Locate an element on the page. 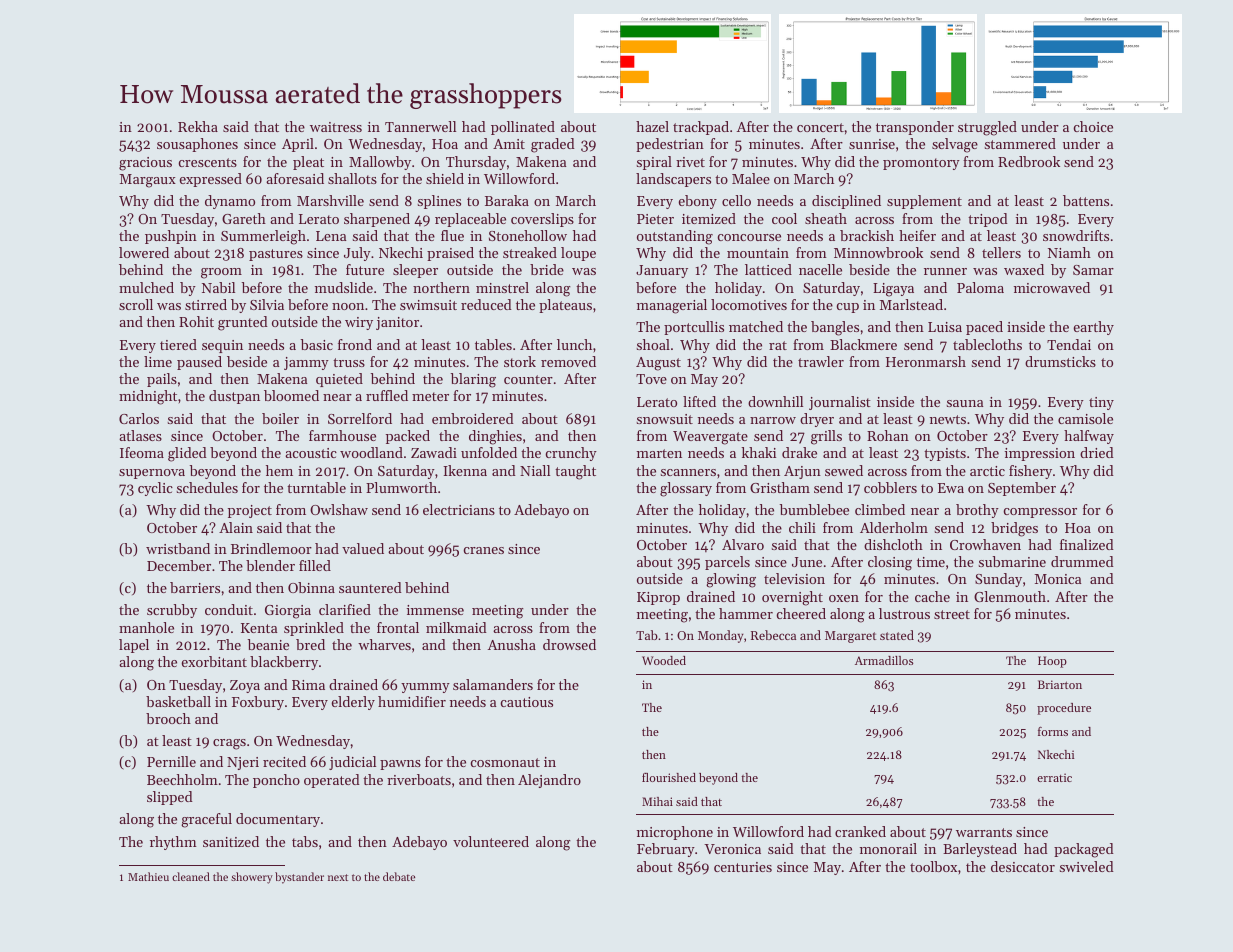 The height and width of the document is (952, 1233). Summerleigh is located at coordinates (263, 237).
